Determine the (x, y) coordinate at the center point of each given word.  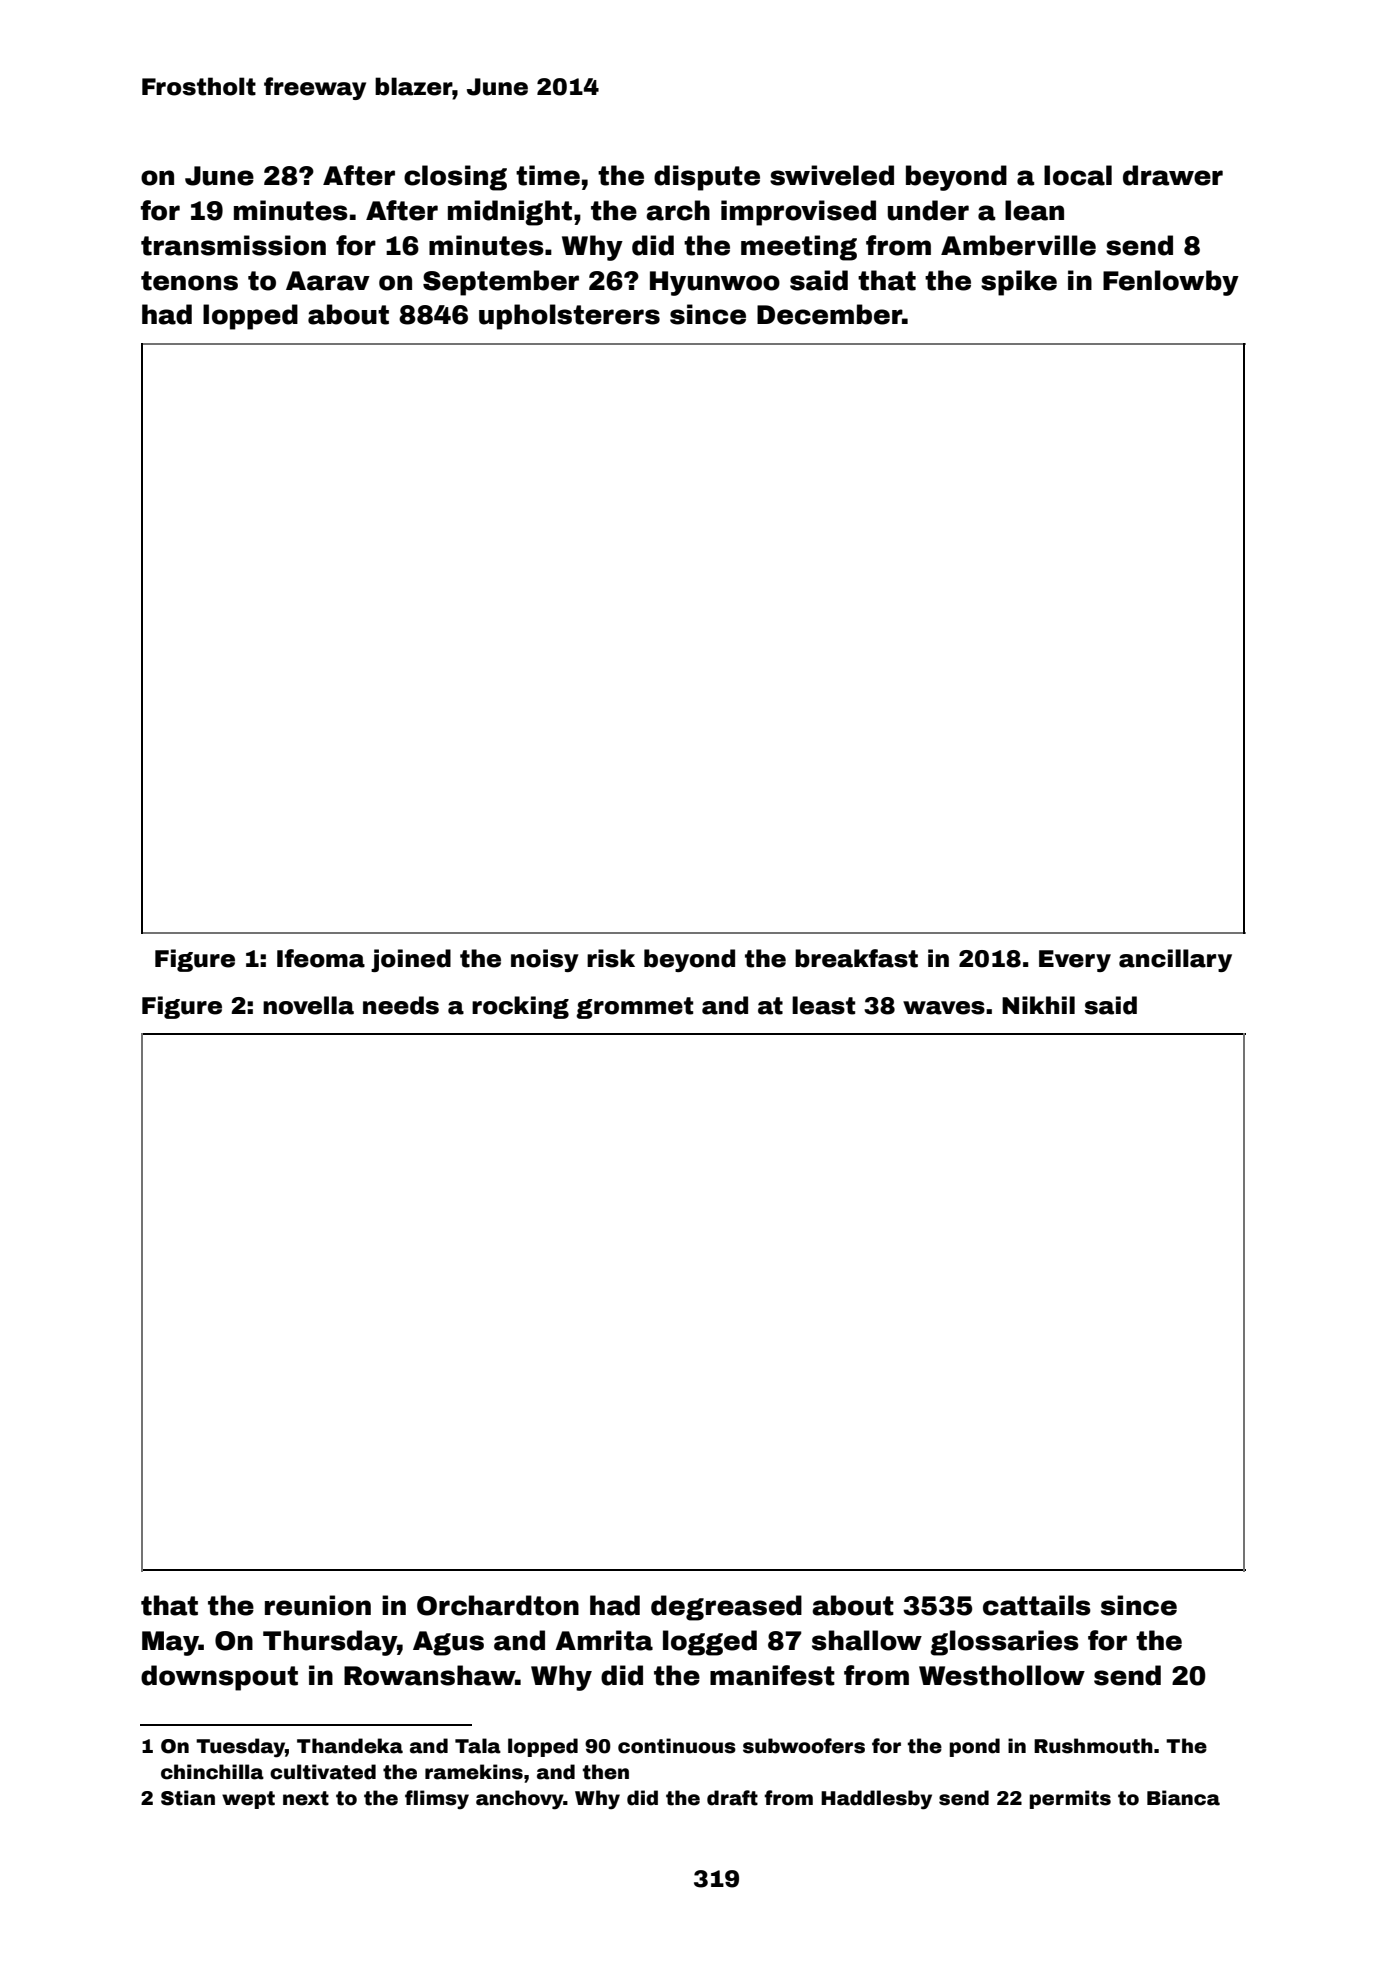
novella (308, 1005)
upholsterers (569, 317)
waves (944, 1008)
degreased (726, 1608)
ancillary (1175, 960)
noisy (545, 960)
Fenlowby (1171, 283)
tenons (189, 281)
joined (411, 960)
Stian (188, 1798)
